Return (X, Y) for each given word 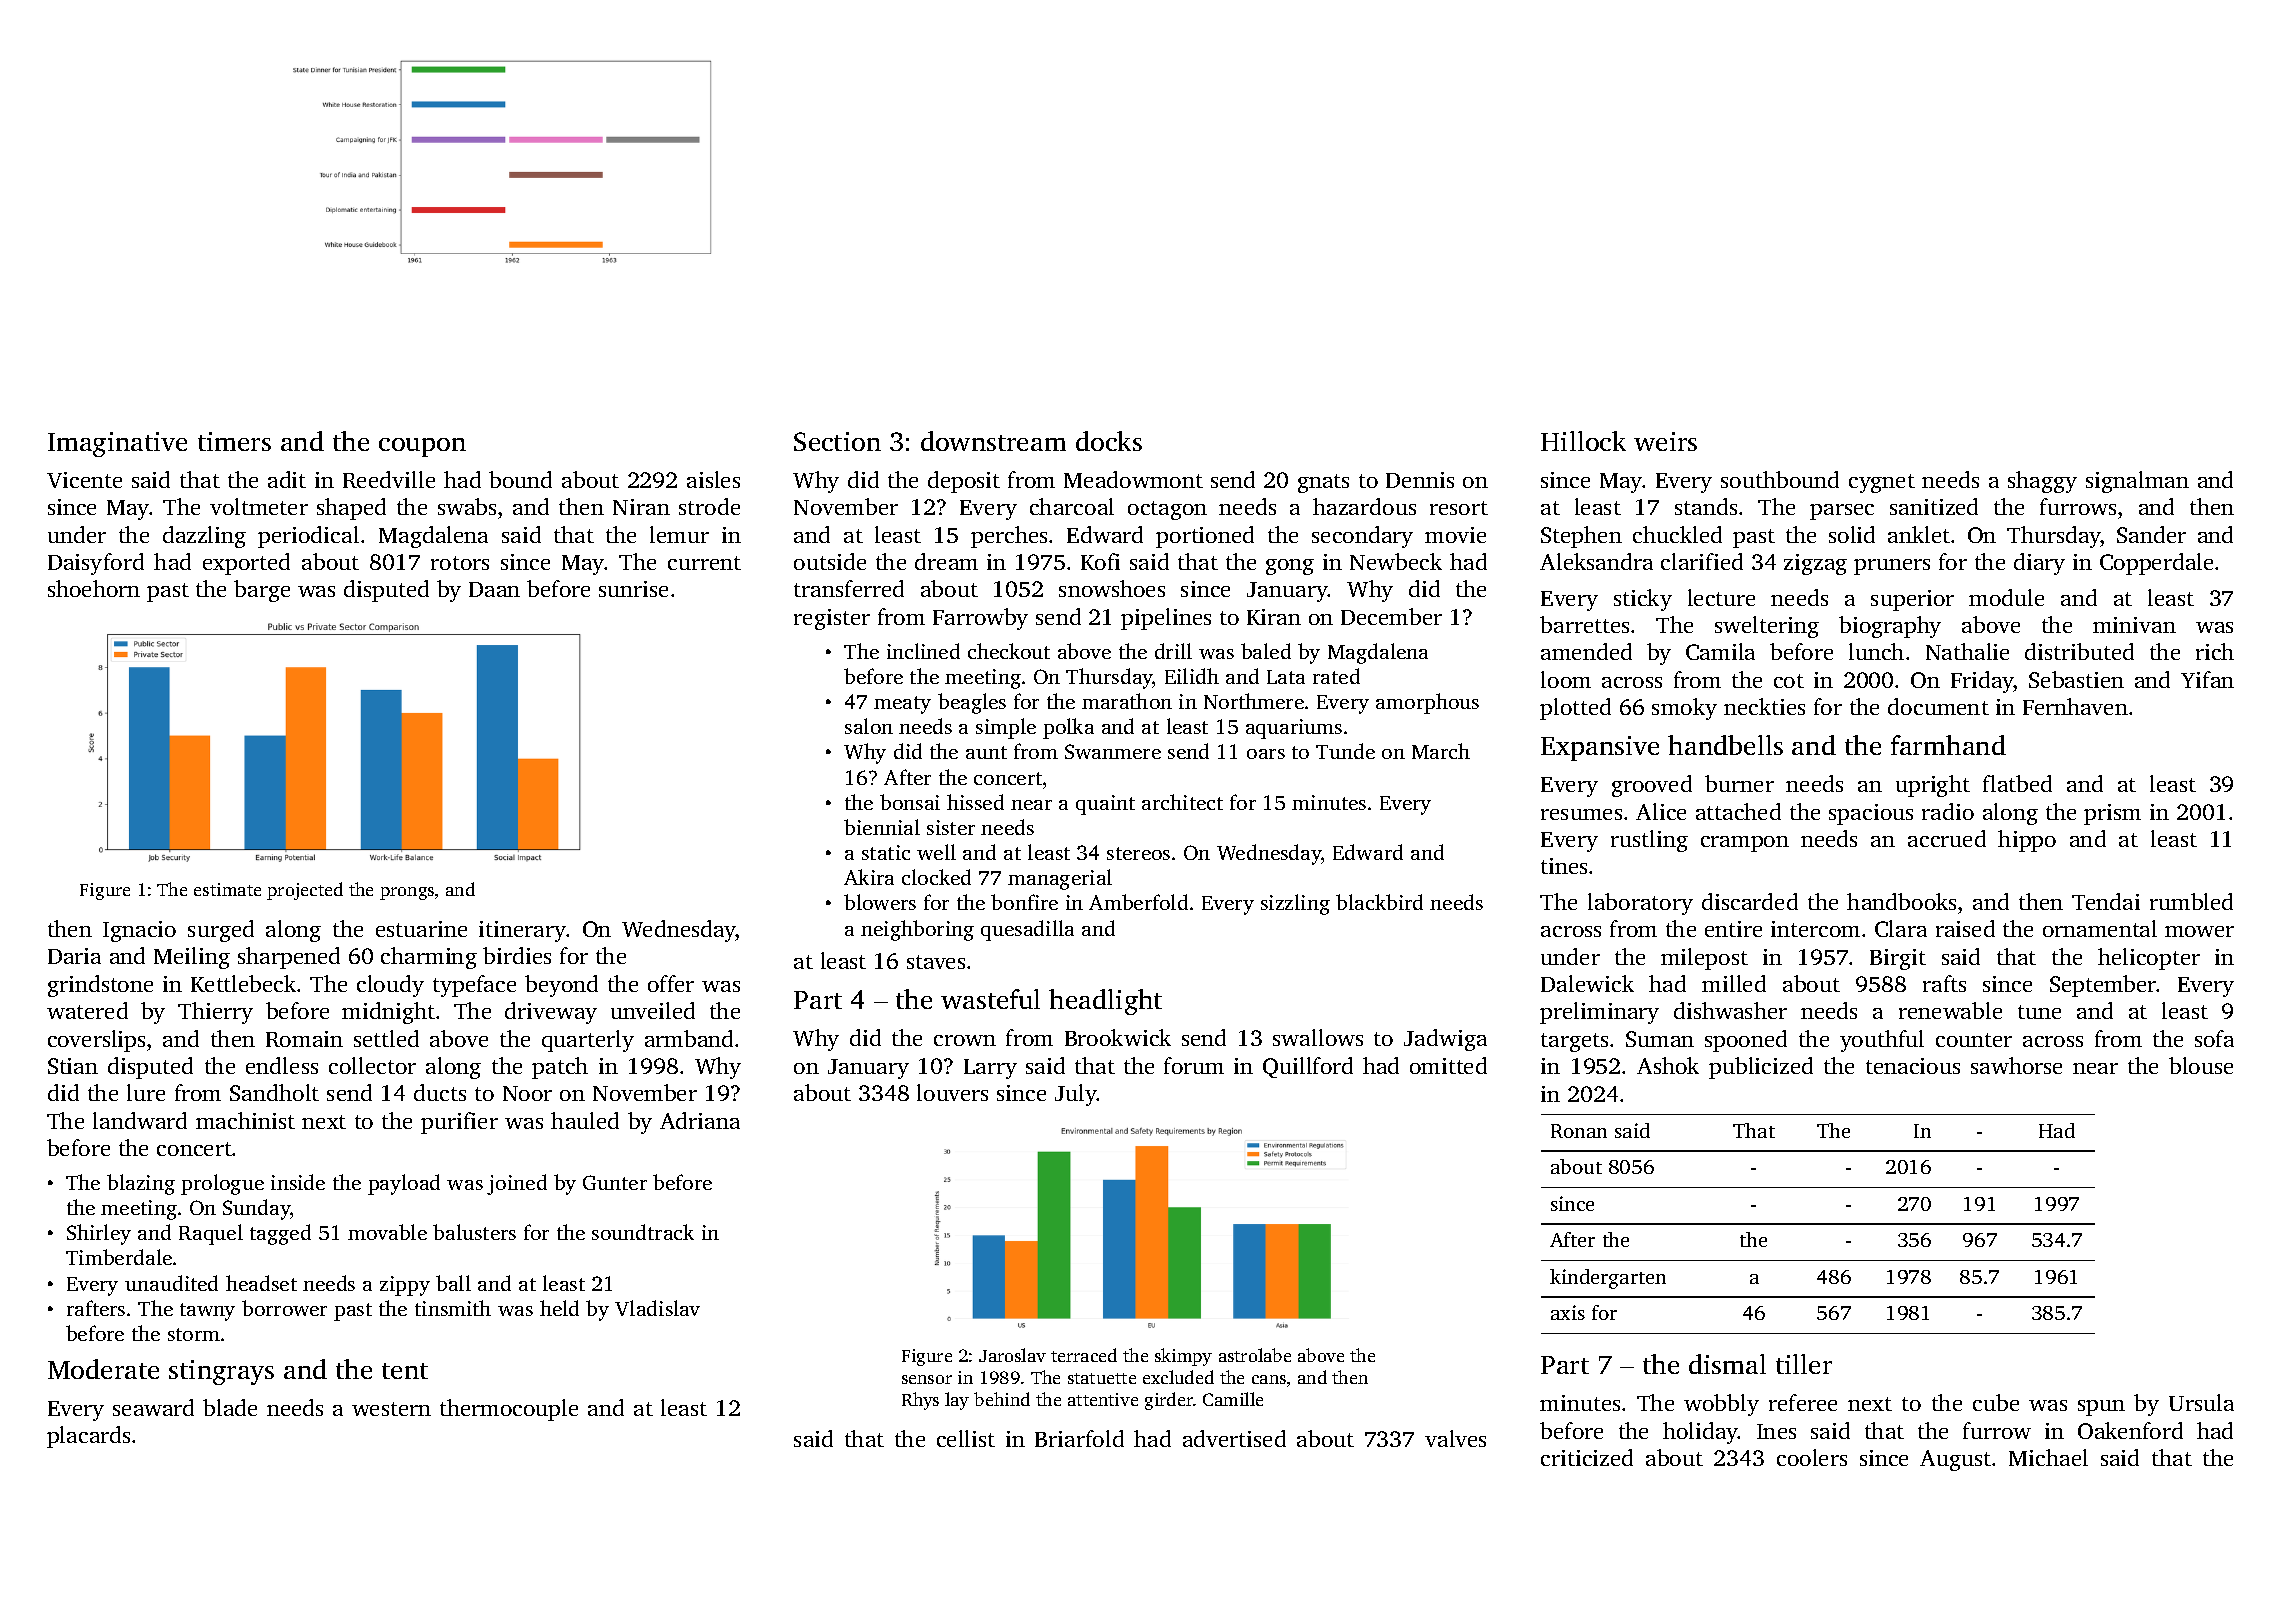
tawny (207, 1312)
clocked (936, 877)
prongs (407, 893)
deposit (964, 482)
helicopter (2149, 959)
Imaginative (117, 444)
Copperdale (2156, 564)
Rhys (920, 1401)
